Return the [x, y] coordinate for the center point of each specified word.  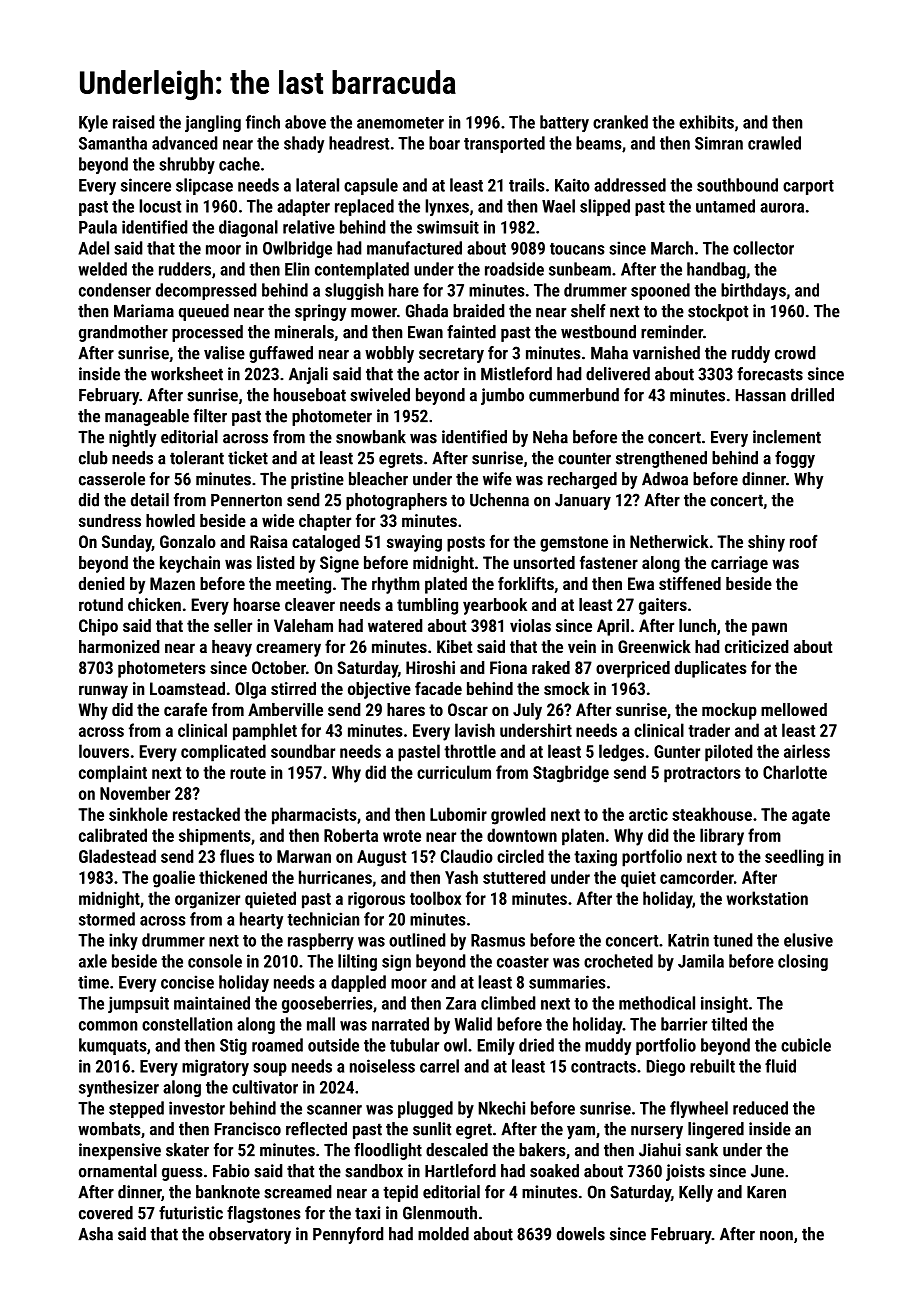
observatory [250, 1235]
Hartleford [460, 1171]
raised [134, 122]
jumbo [502, 396]
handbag [716, 270]
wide [278, 520]
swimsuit [448, 227]
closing [803, 962]
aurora [782, 208]
